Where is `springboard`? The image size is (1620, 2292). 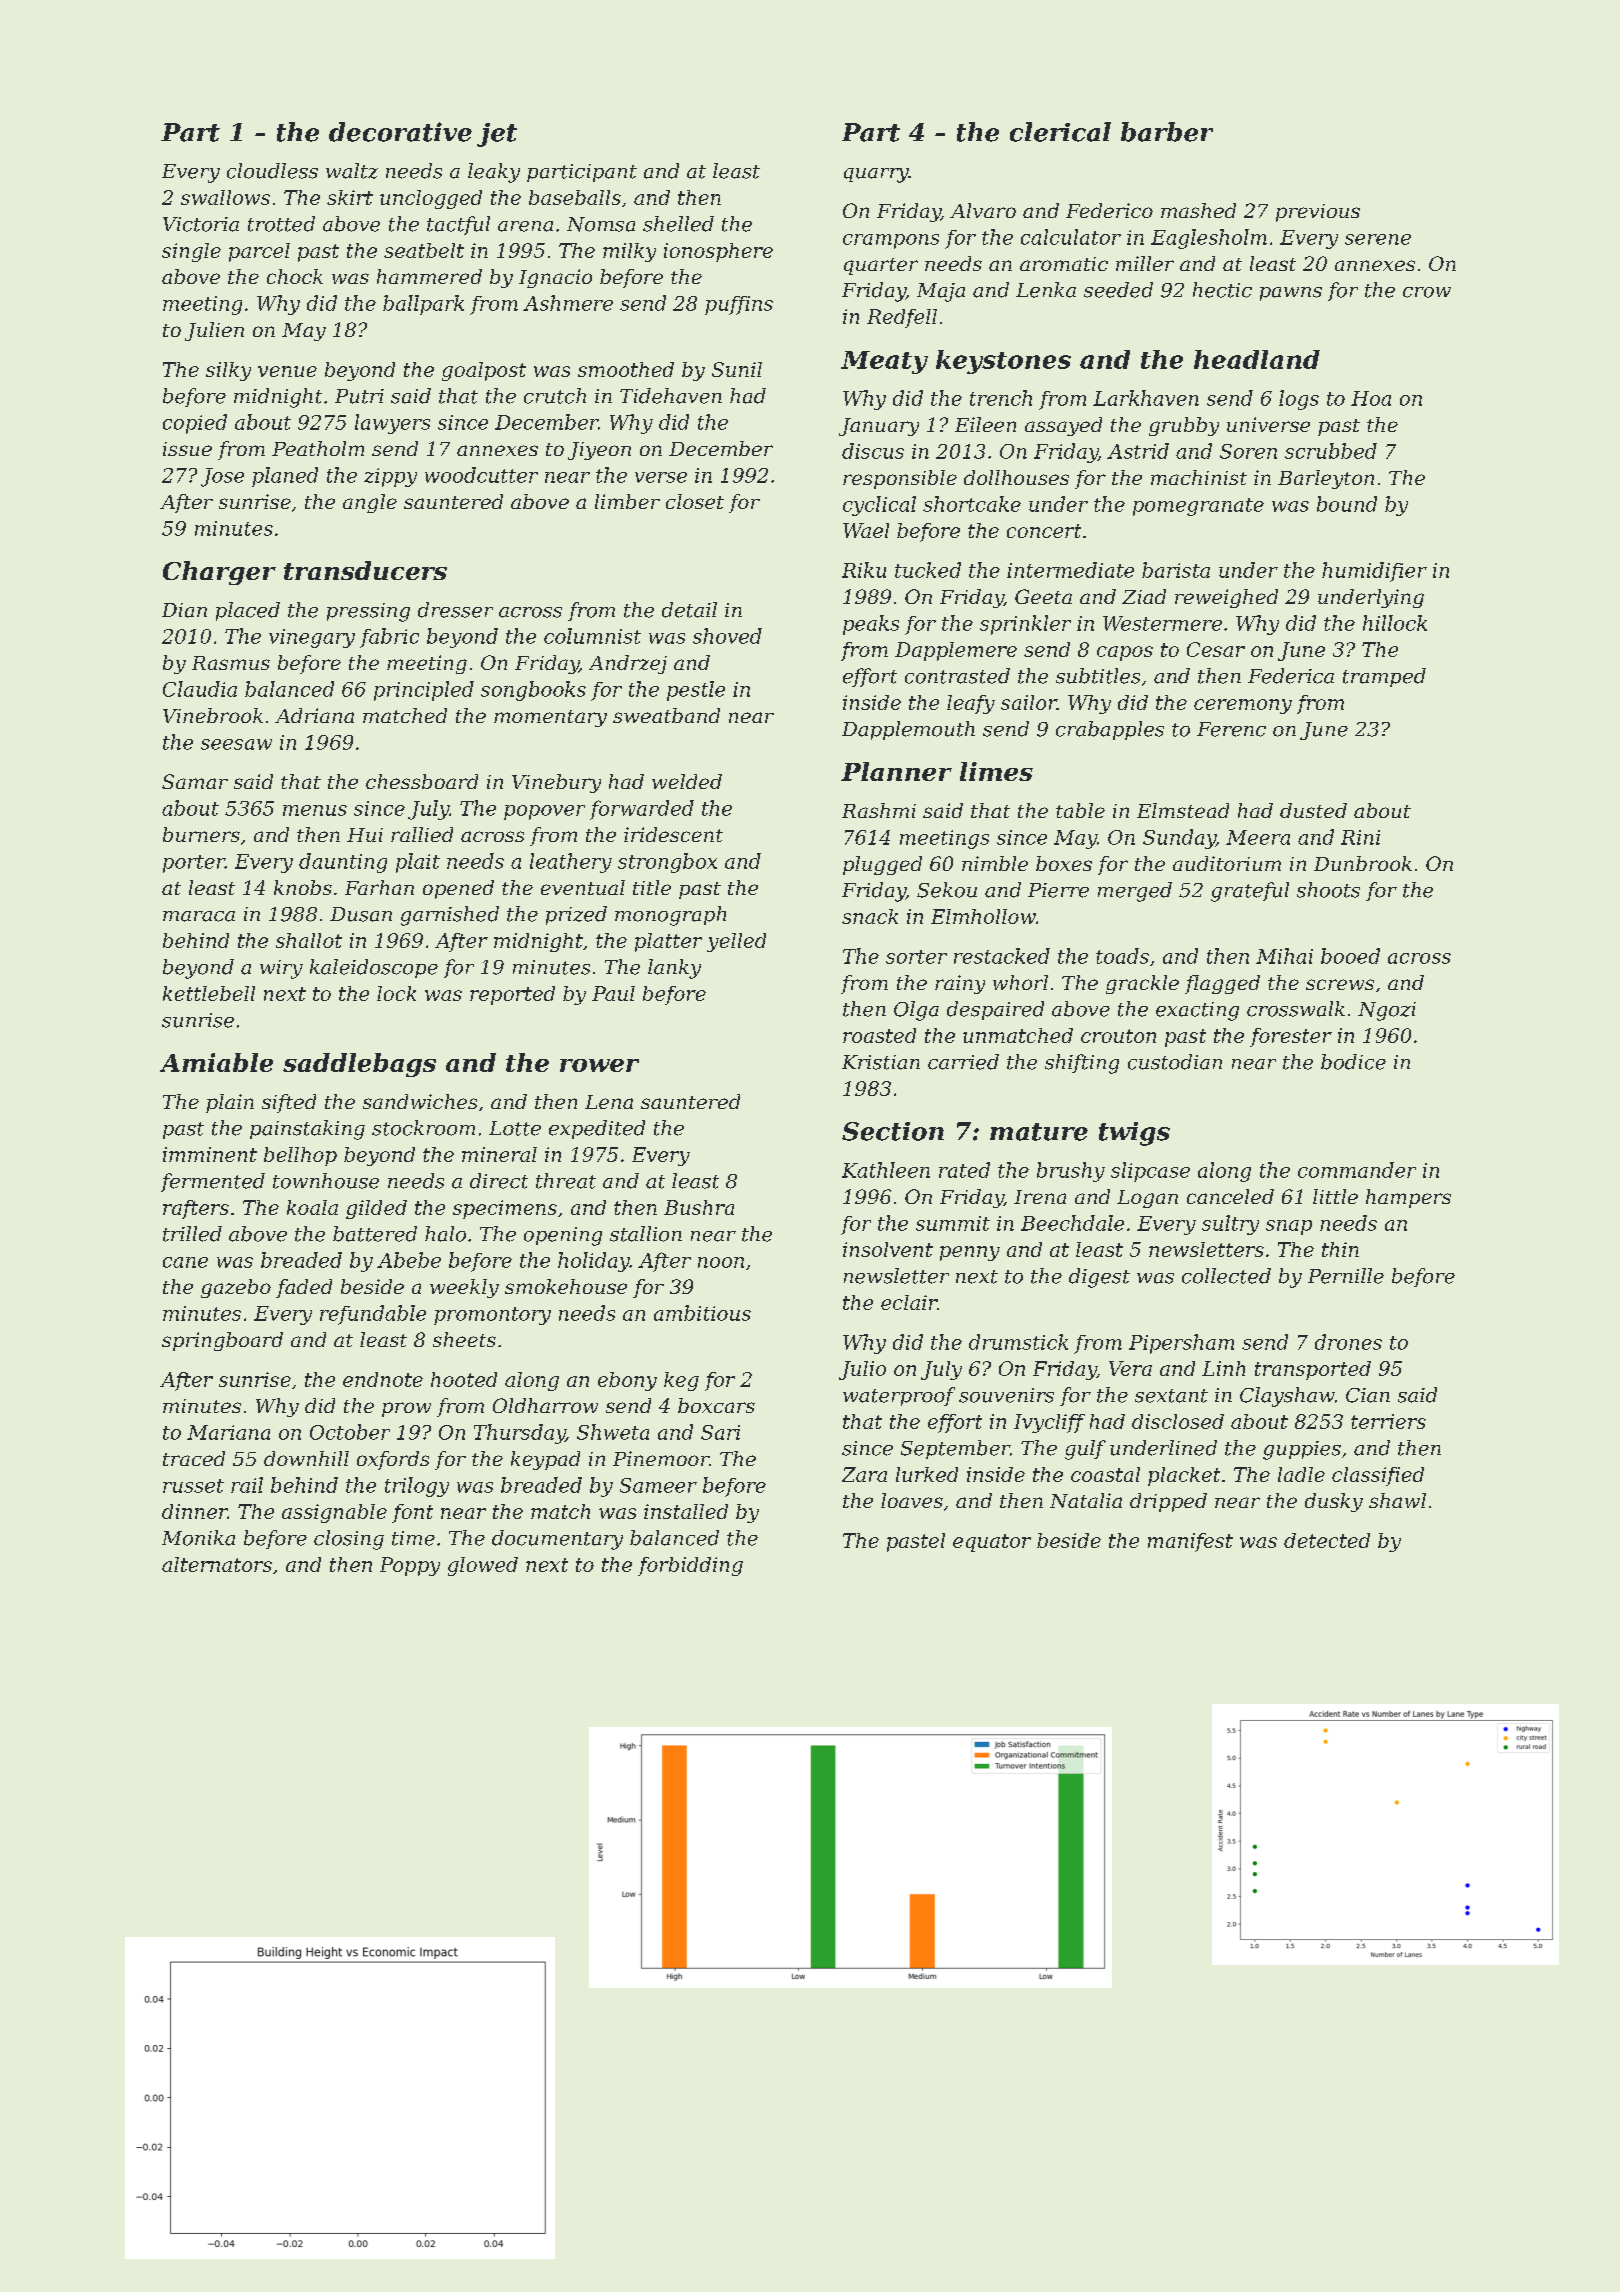
springboard is located at coordinates (222, 1341).
